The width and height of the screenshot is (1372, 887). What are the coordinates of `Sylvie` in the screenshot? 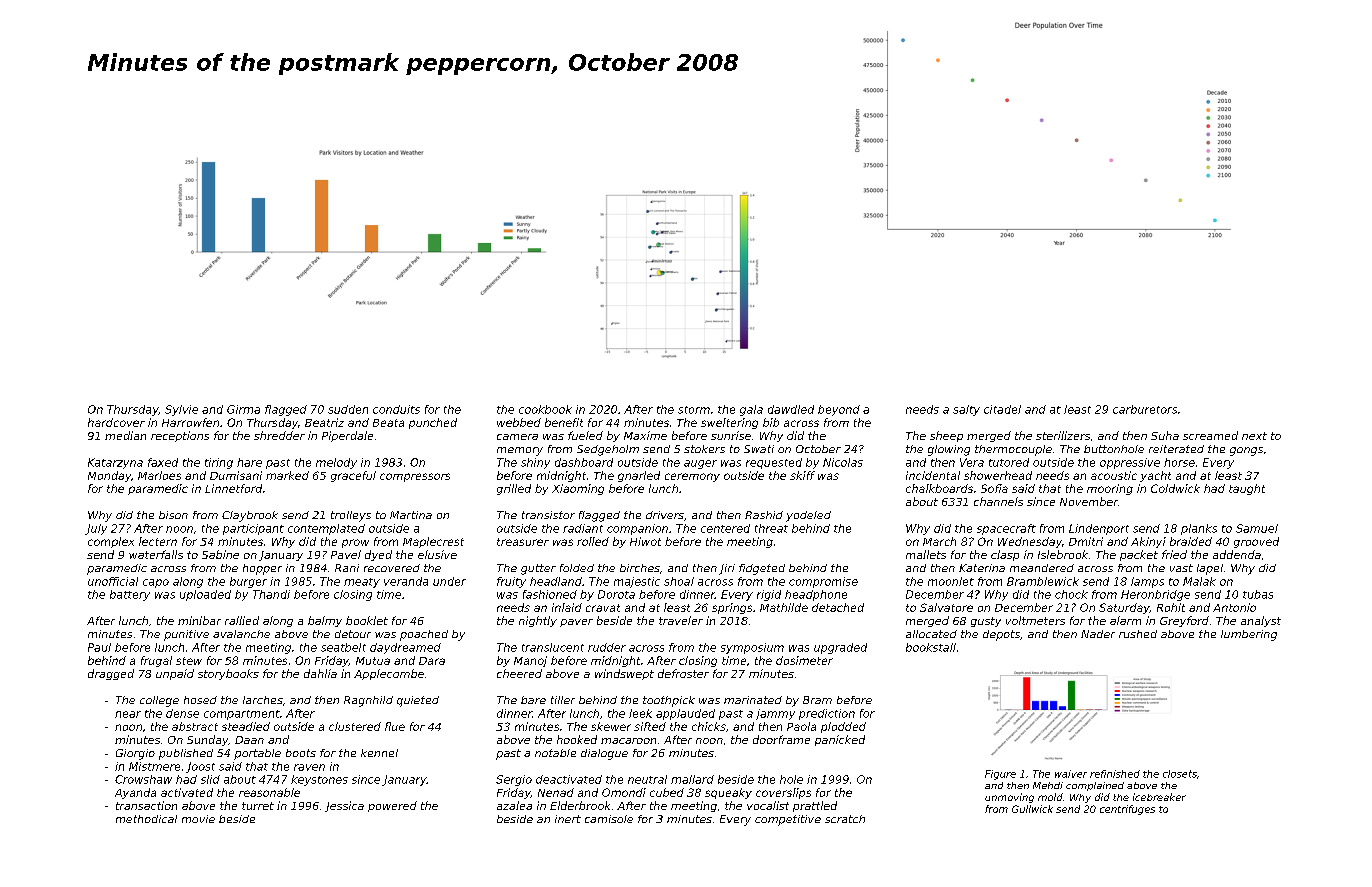 It's located at (181, 410).
